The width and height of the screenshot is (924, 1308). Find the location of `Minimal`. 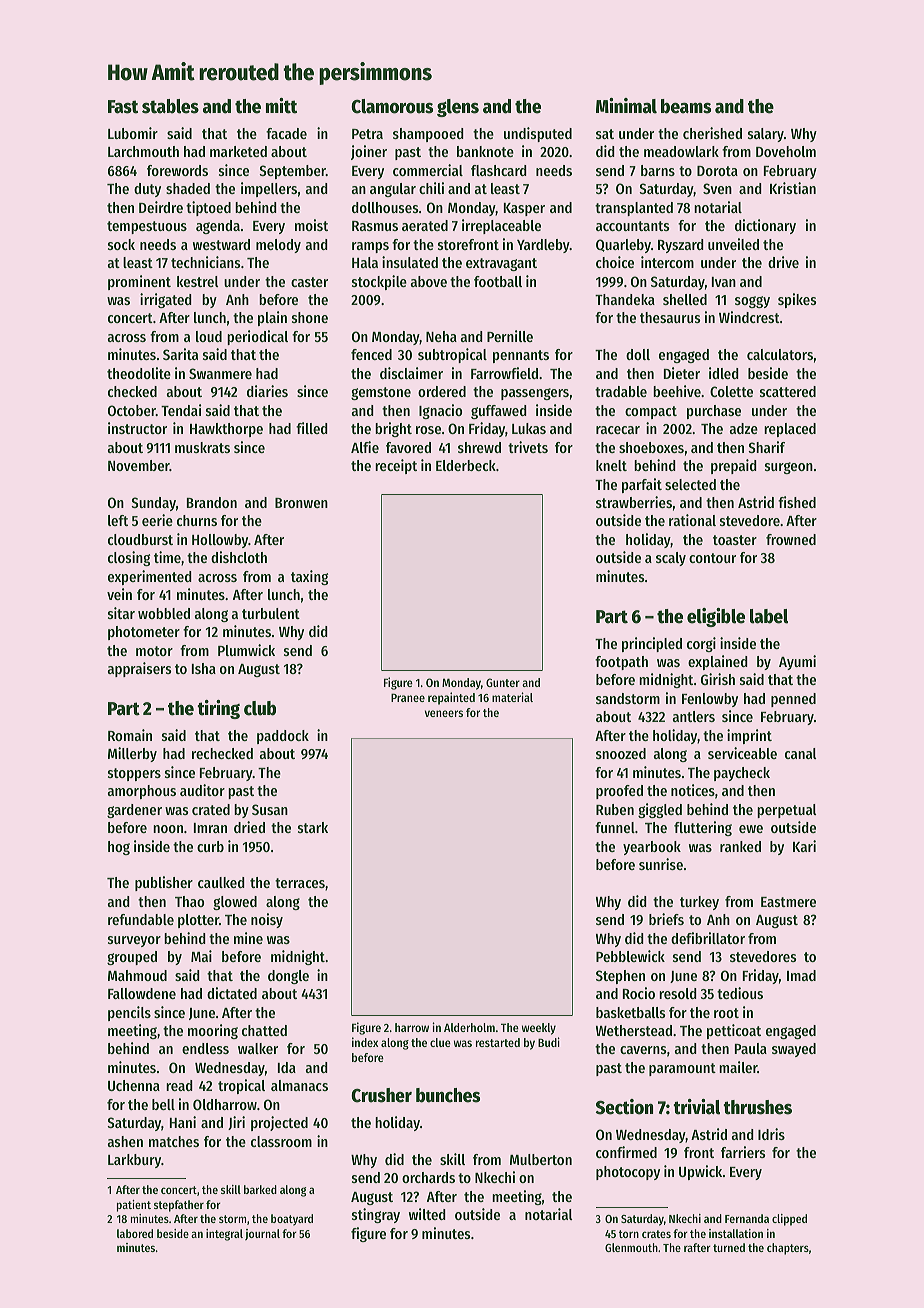

Minimal is located at coordinates (626, 106).
